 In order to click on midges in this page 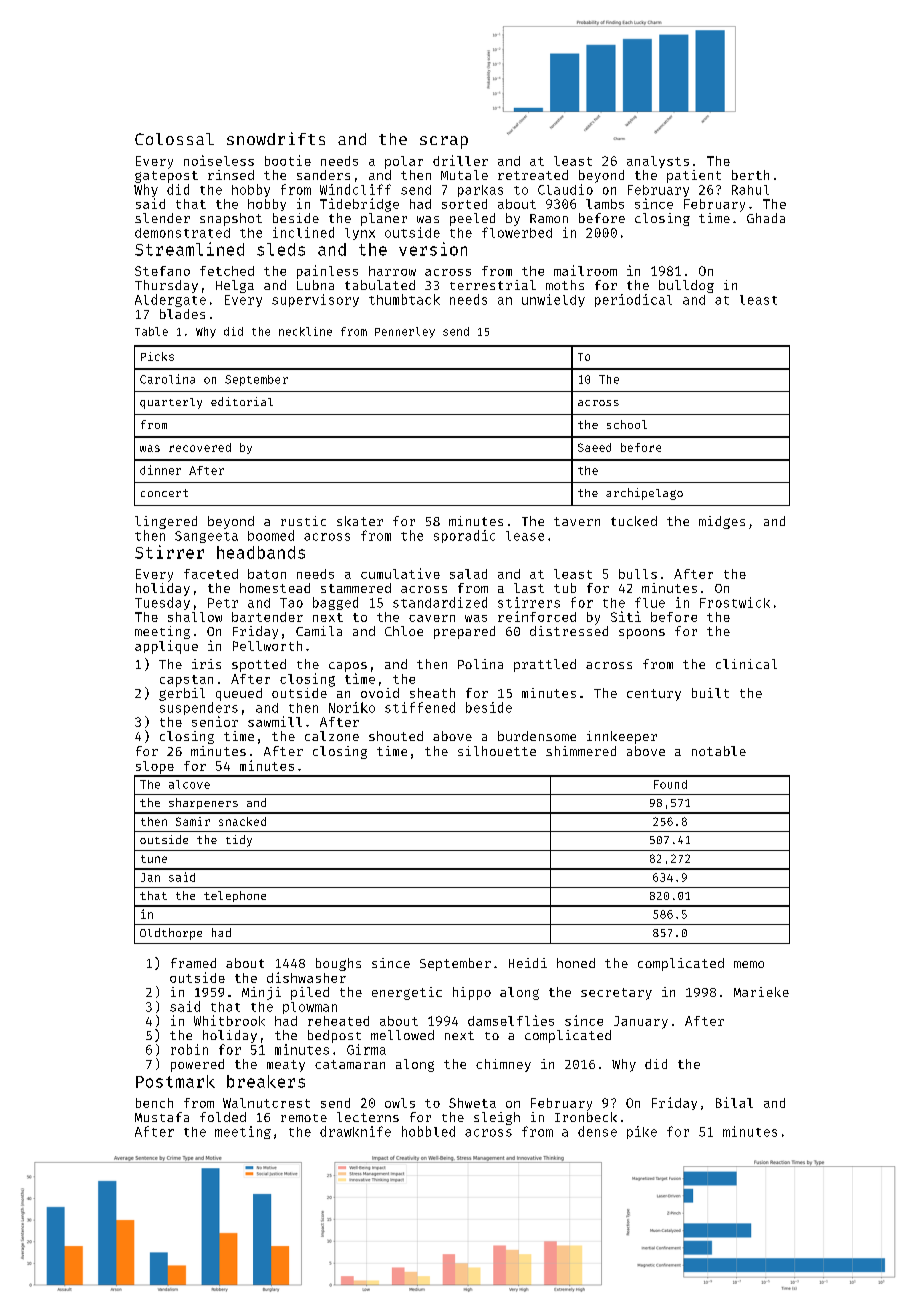, I will do `click(722, 522)`.
